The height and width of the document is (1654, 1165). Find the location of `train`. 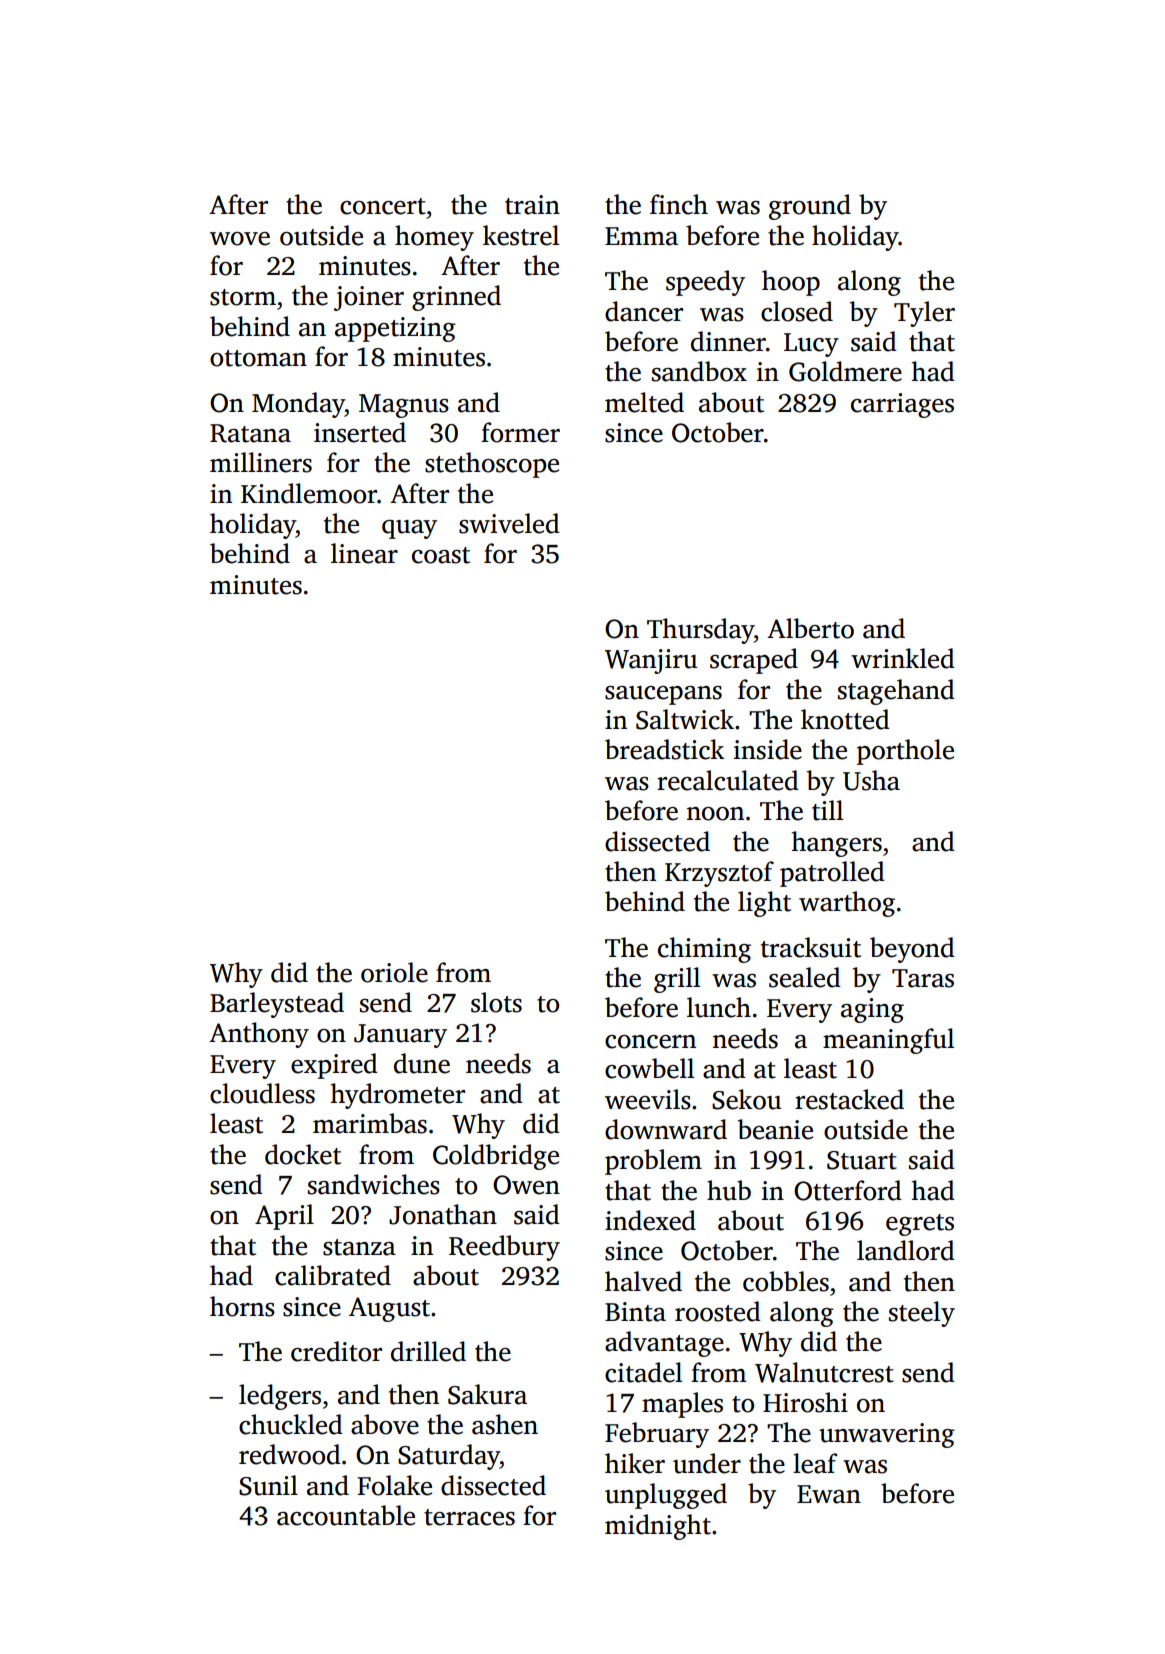

train is located at coordinates (532, 205).
